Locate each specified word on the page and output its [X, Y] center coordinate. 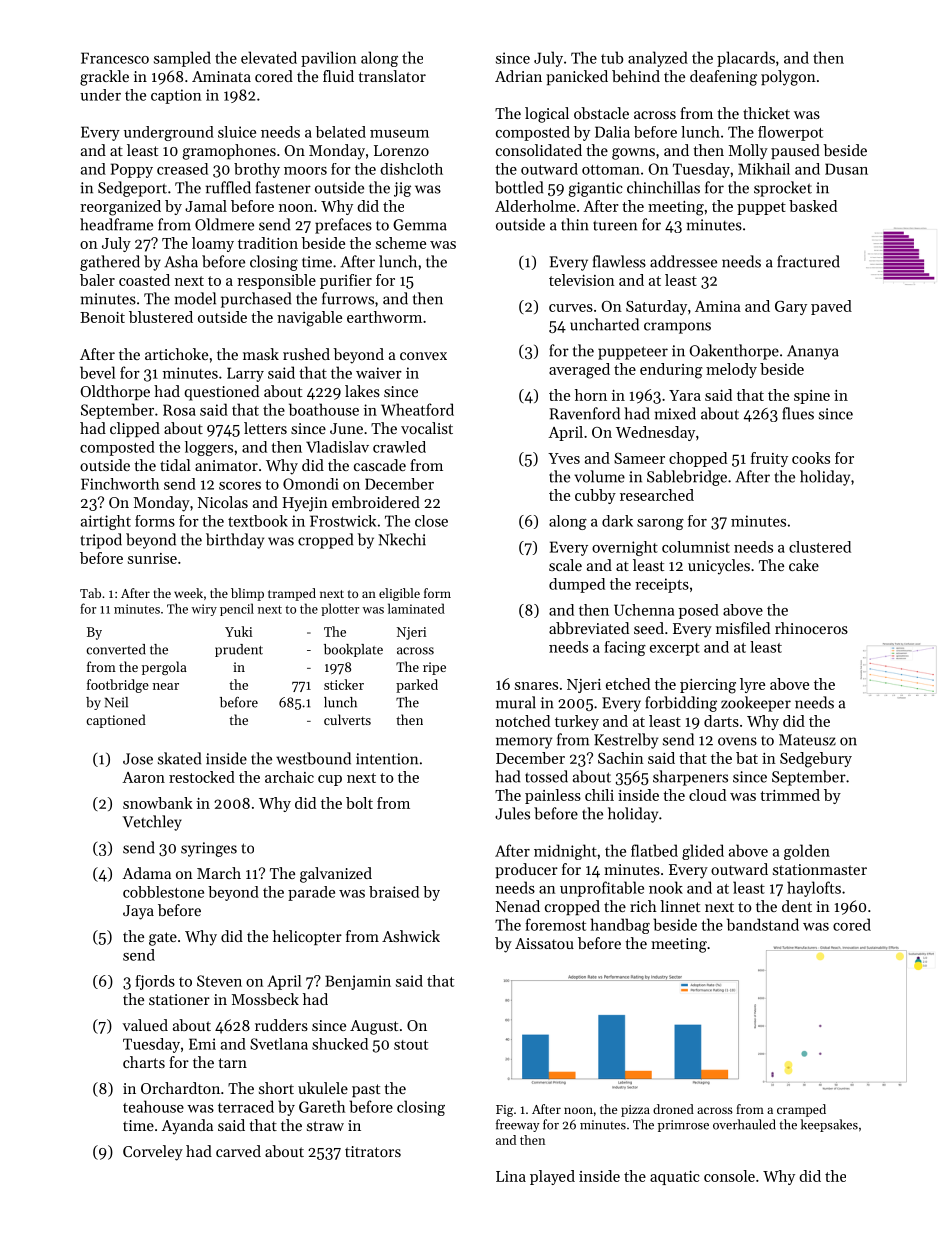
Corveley [153, 1153]
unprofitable [602, 889]
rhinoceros [811, 628]
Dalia [612, 132]
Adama [146, 873]
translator [392, 76]
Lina [511, 1176]
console [729, 1176]
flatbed [654, 850]
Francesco [115, 58]
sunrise [152, 558]
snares [536, 686]
